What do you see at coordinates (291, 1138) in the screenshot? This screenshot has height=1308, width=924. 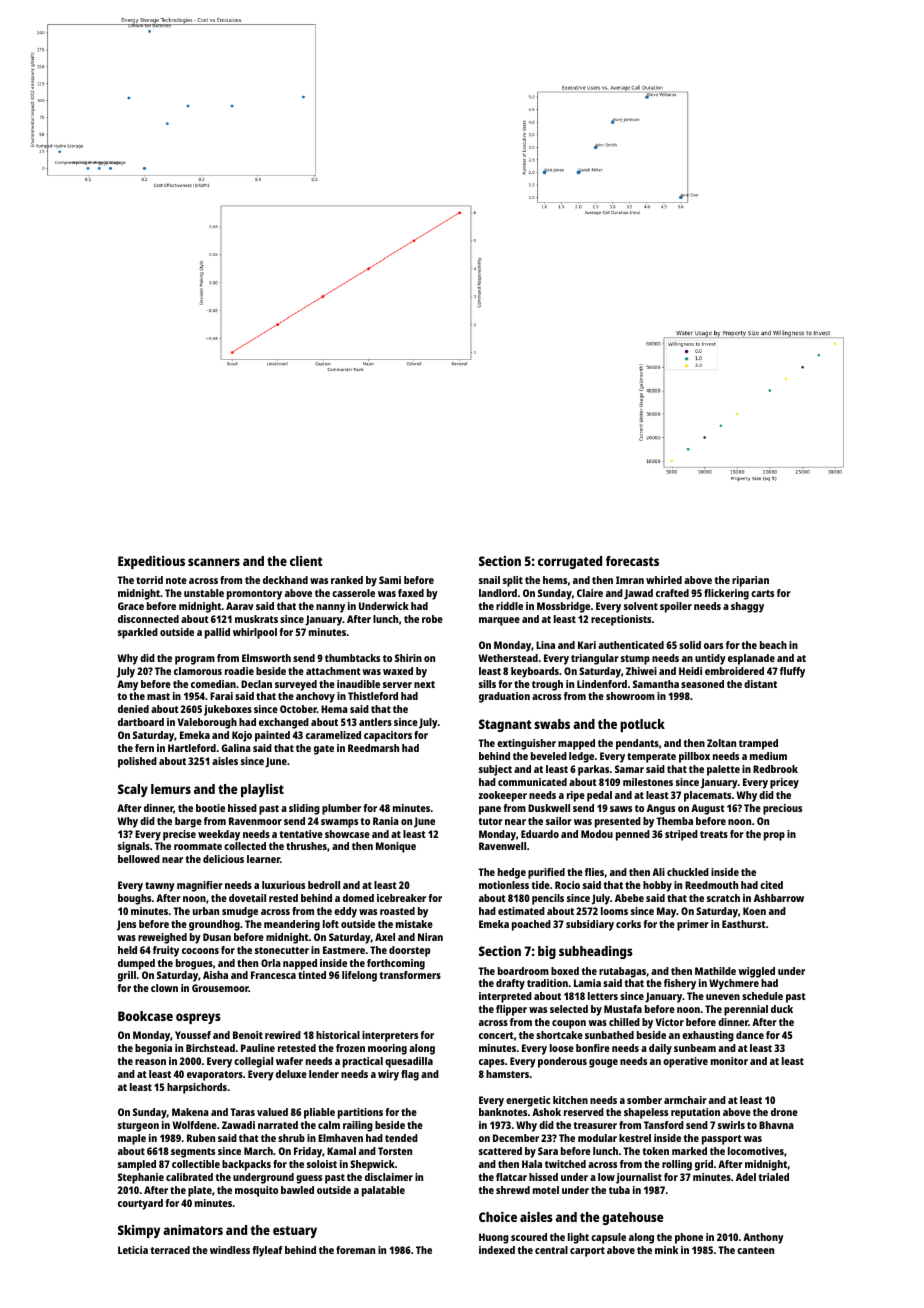 I see `shrub` at bounding box center [291, 1138].
